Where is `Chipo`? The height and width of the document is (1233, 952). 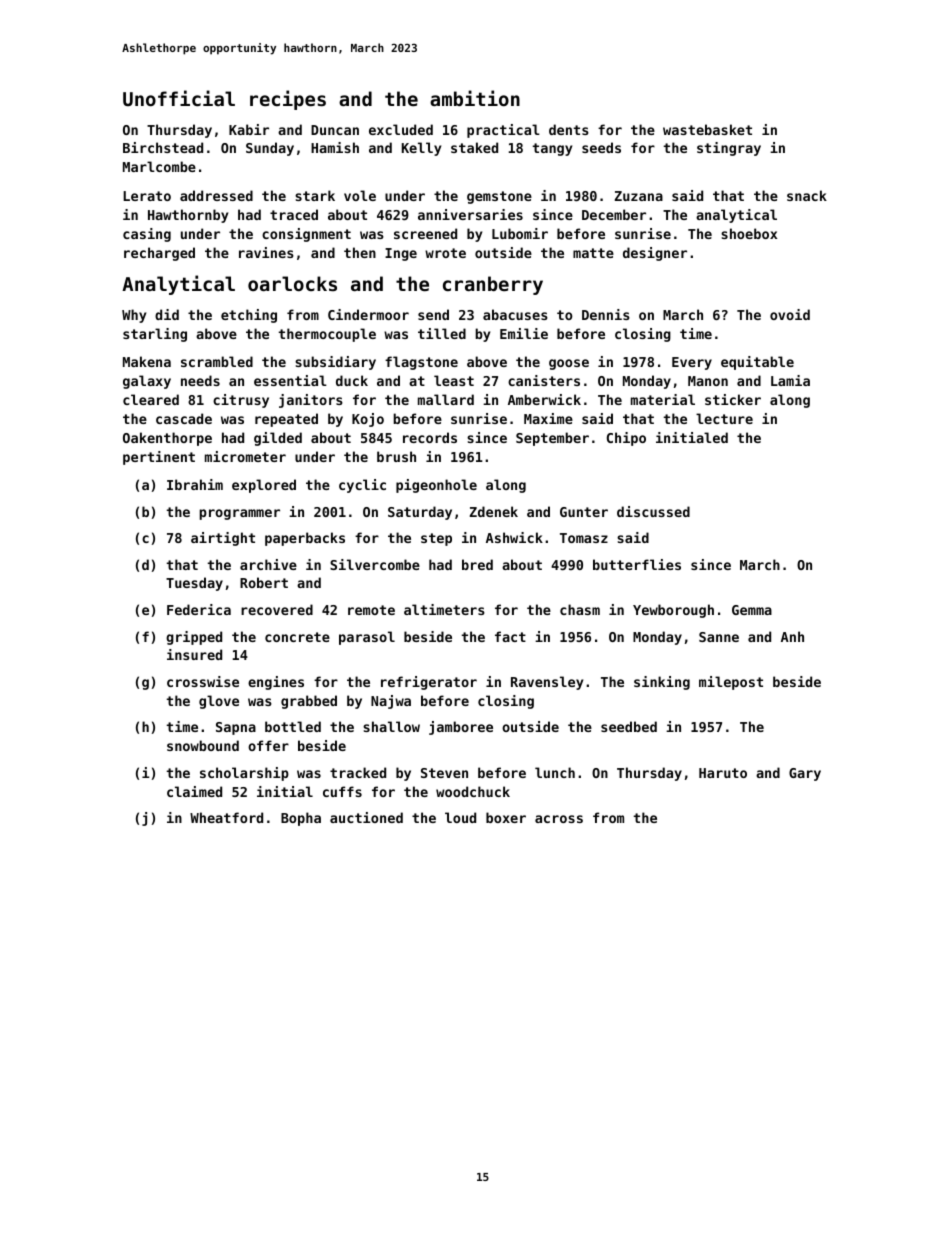
Chipo is located at coordinates (626, 439).
